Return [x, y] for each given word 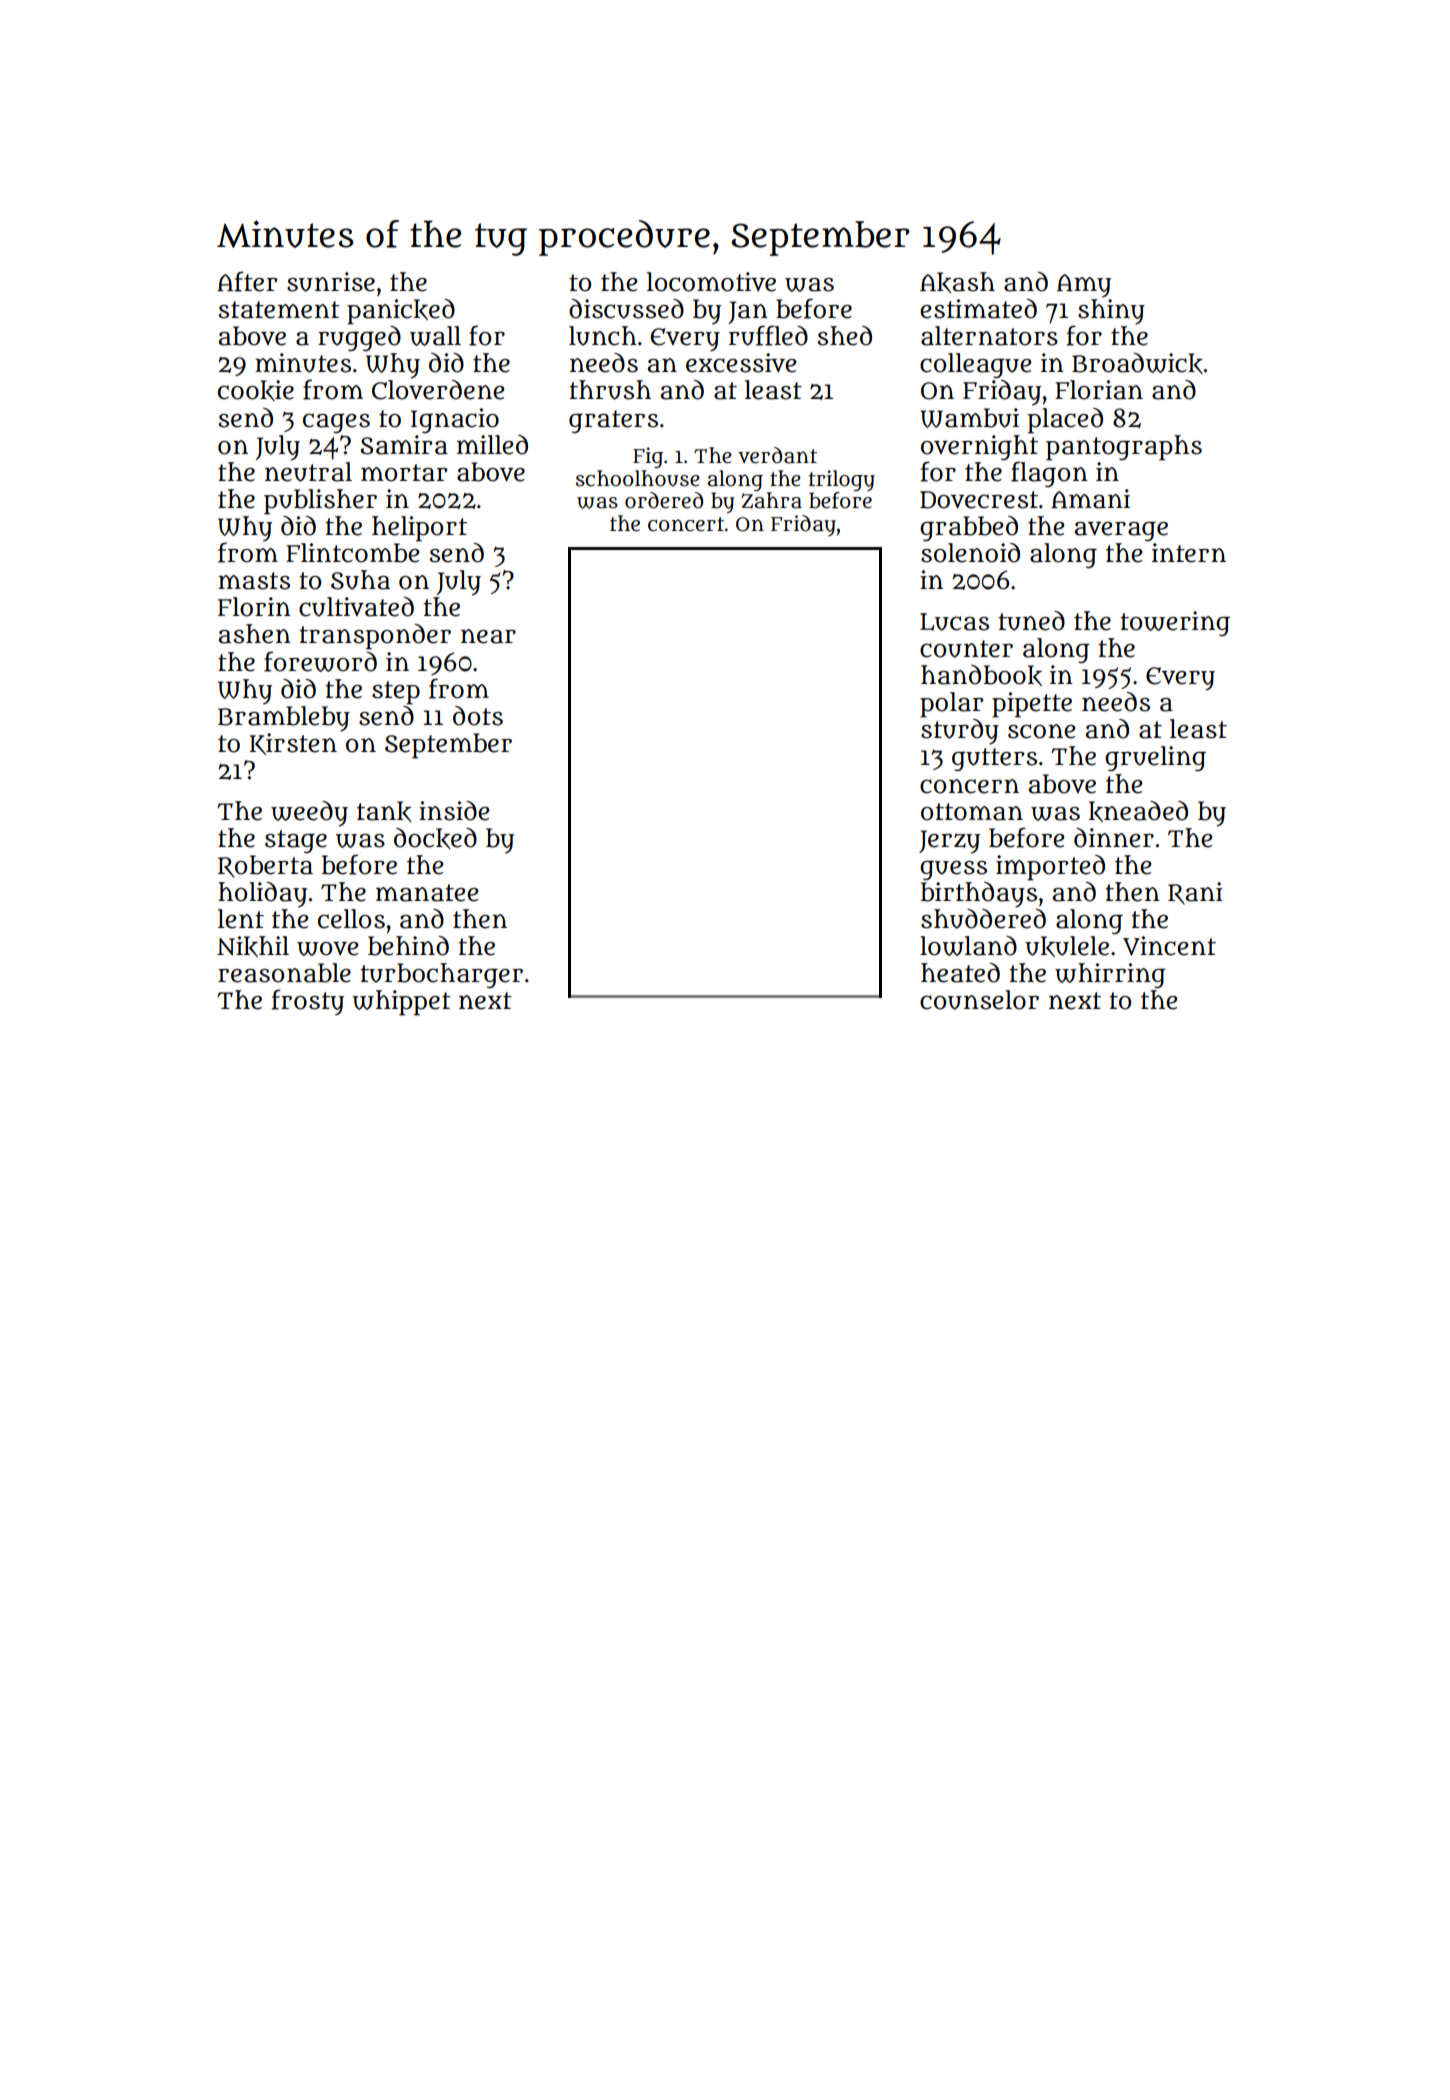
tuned [1031, 621]
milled [492, 445]
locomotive [711, 282]
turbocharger [441, 975]
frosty [307, 1002]
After [247, 281]
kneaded [1138, 811]
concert [686, 524]
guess [953, 870]
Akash [957, 282]
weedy [309, 814]
